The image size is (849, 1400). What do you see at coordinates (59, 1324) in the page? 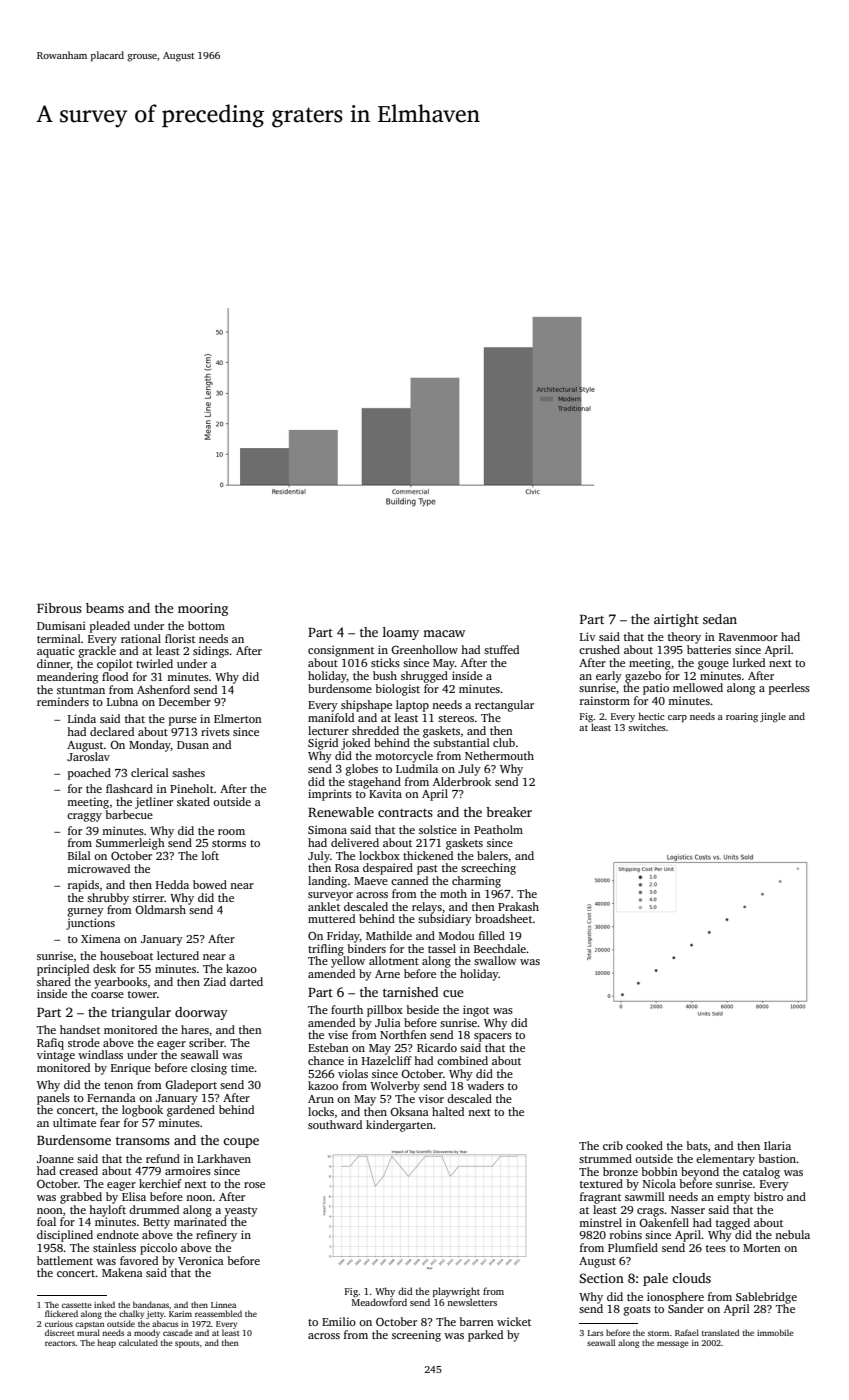
I see `curious` at bounding box center [59, 1324].
